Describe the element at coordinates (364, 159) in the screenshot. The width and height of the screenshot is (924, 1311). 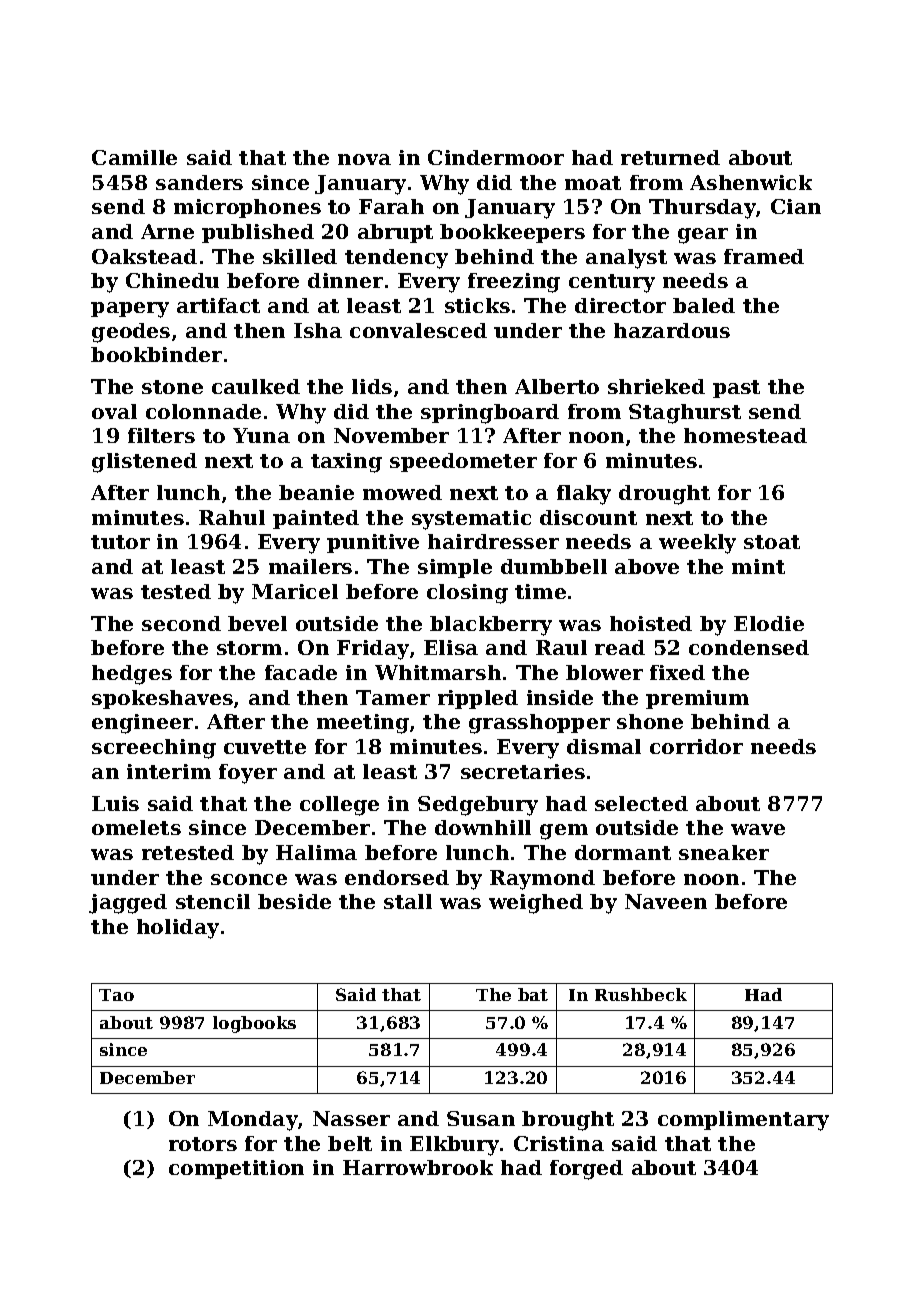
I see `nova` at that location.
